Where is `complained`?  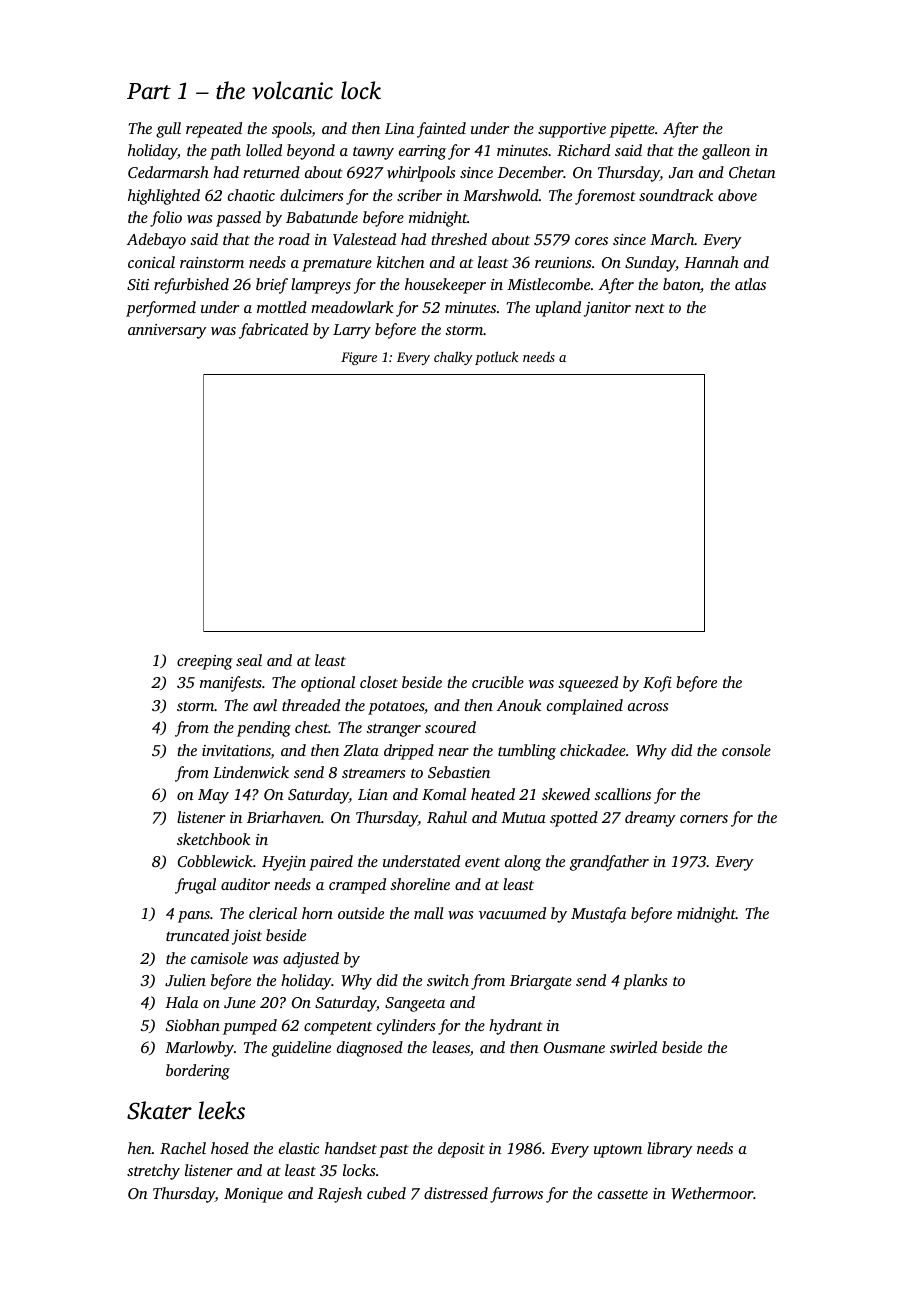 complained is located at coordinates (585, 707).
